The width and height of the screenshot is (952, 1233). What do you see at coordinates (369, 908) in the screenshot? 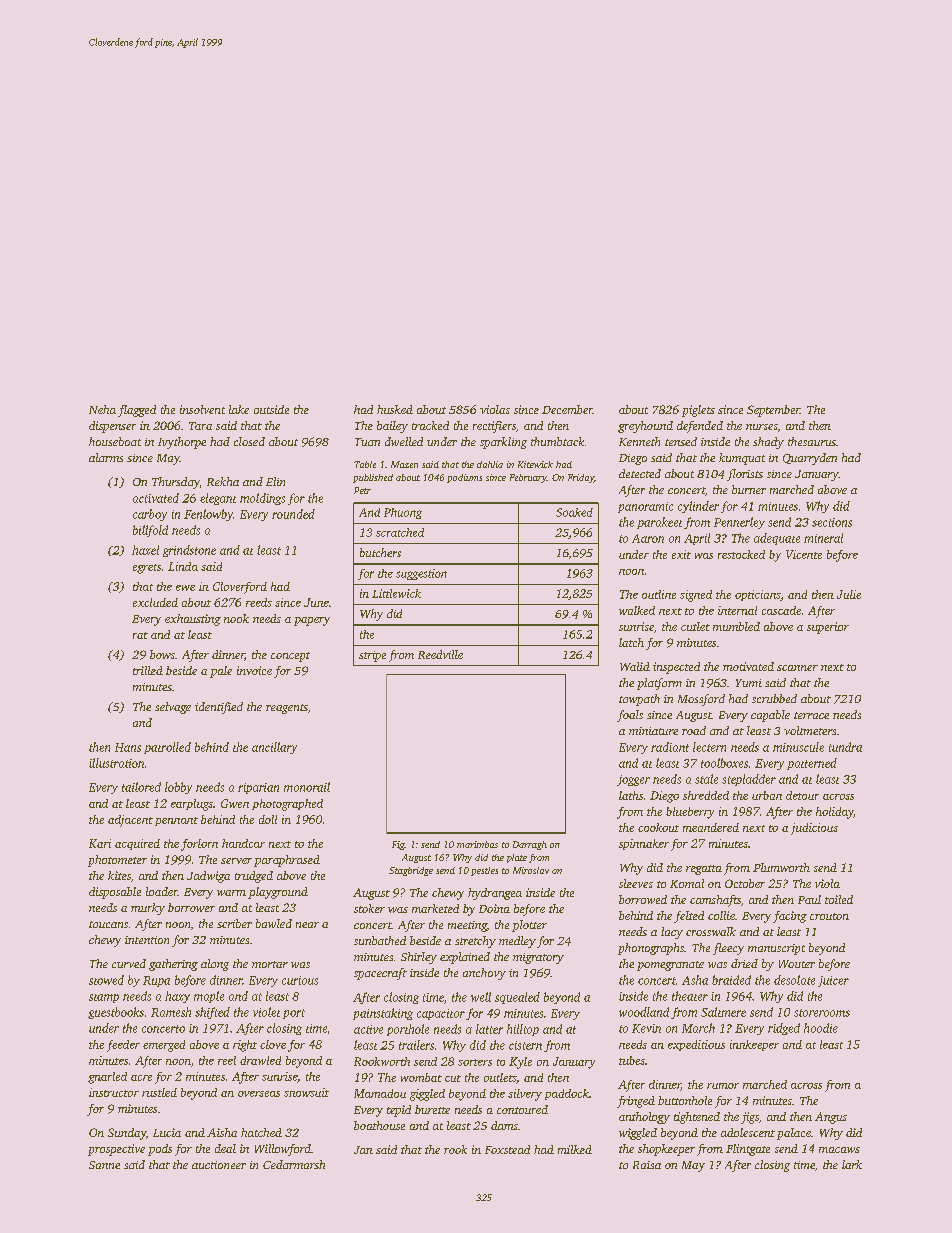
I see `stoker` at bounding box center [369, 908].
